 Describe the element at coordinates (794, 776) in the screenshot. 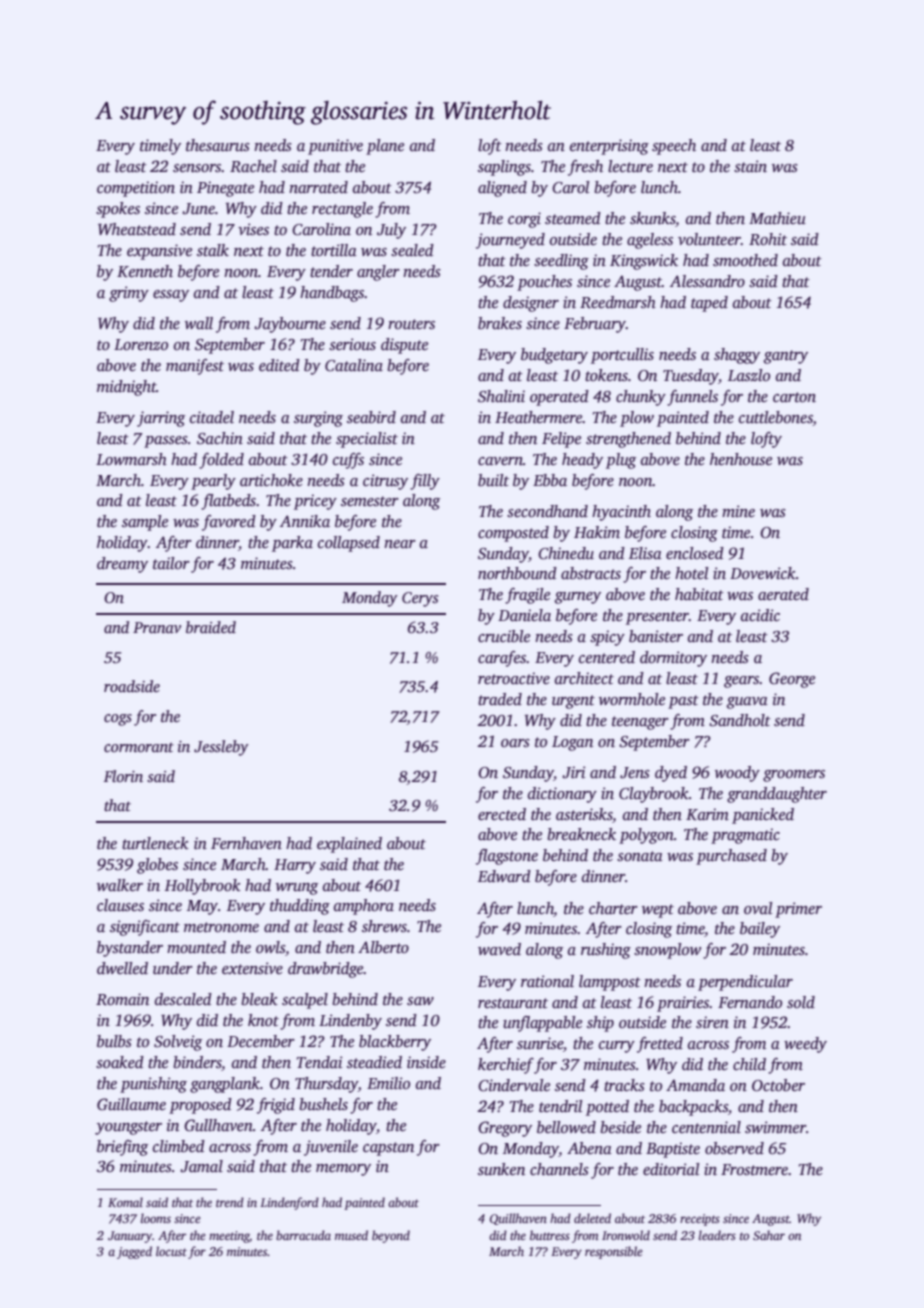

I see `groomers` at that location.
